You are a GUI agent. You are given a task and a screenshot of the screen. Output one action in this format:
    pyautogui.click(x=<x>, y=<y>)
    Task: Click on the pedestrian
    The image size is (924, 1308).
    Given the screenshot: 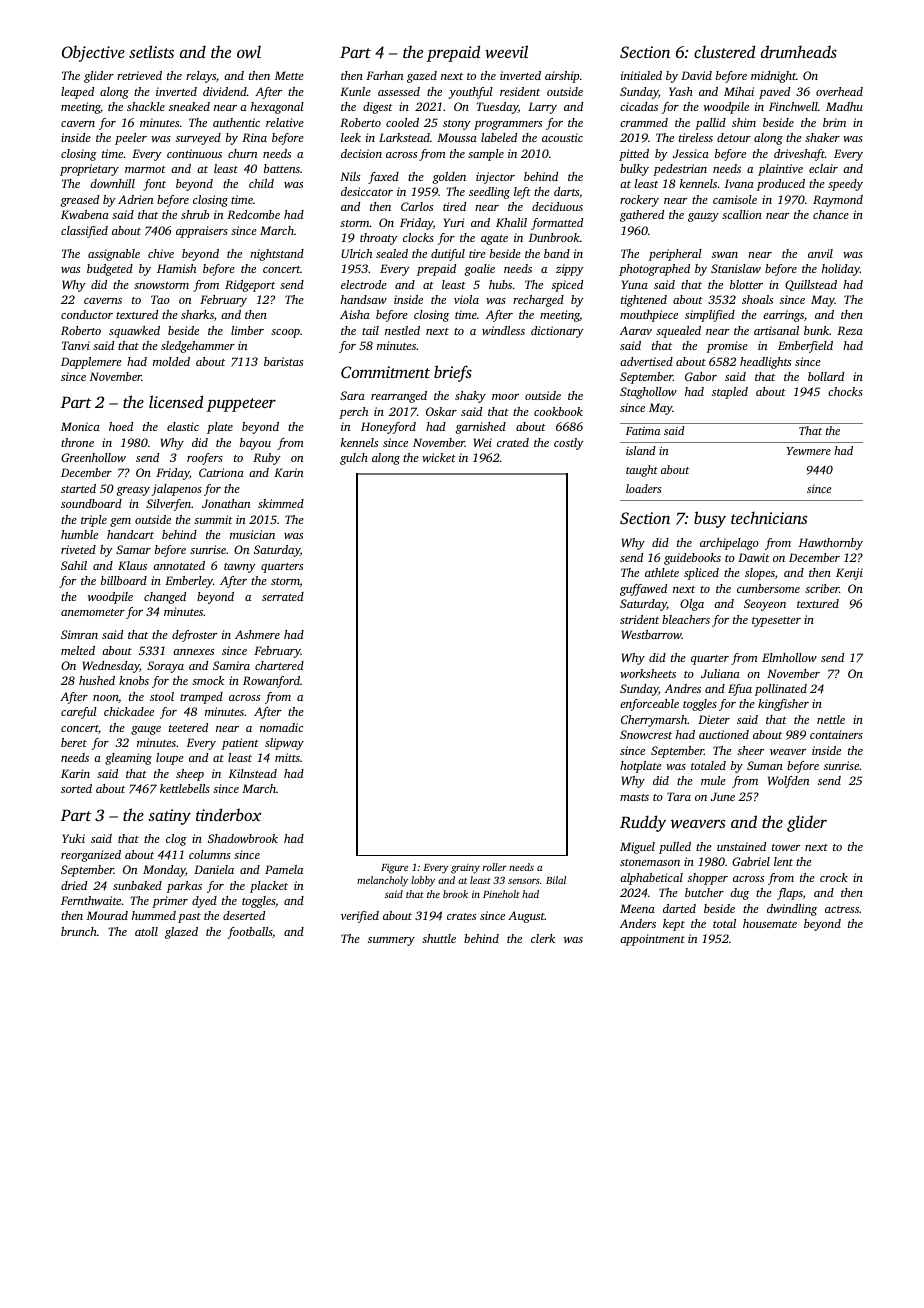 What is the action you would take?
    pyautogui.click(x=680, y=170)
